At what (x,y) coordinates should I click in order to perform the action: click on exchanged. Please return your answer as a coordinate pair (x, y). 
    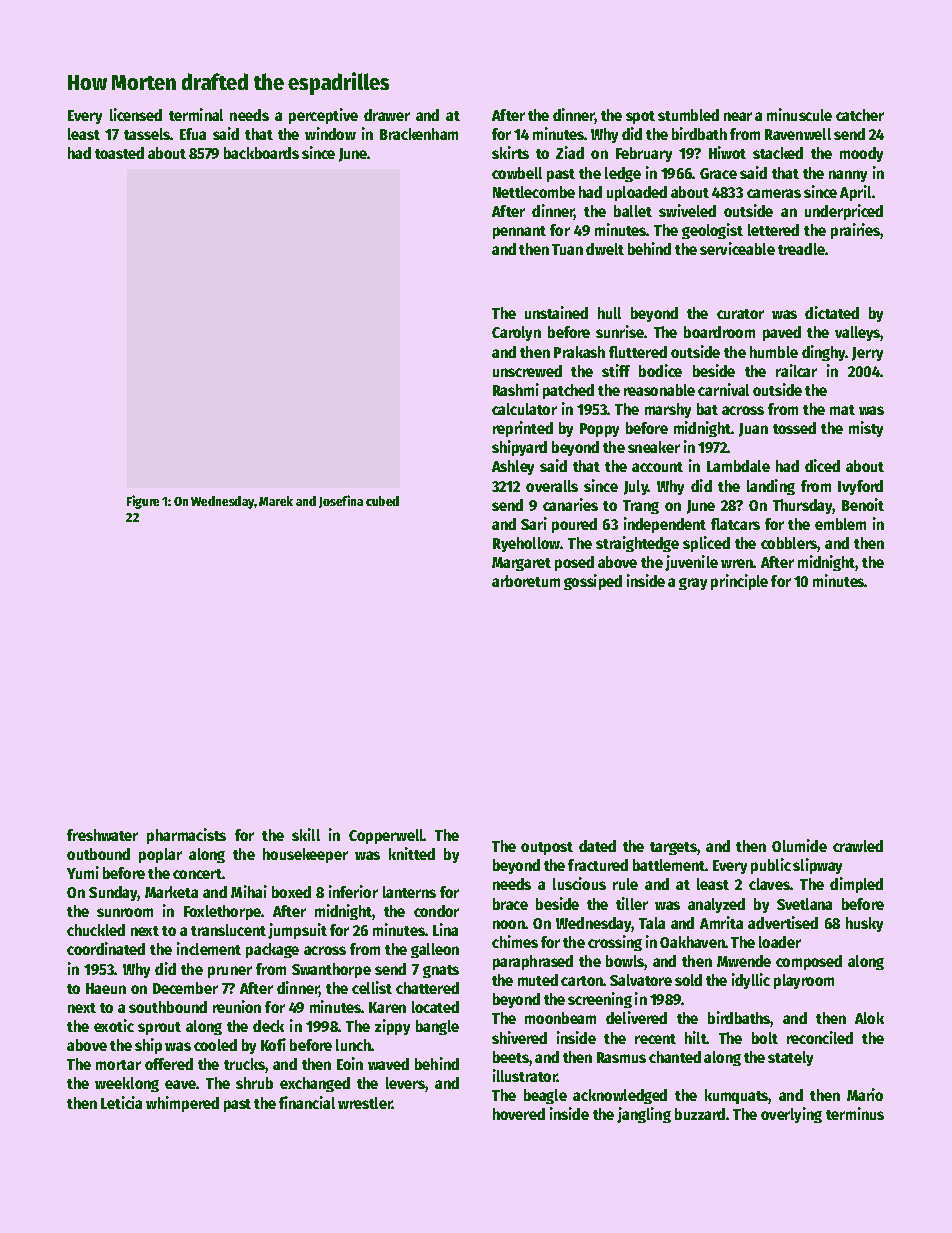
    Looking at the image, I should click on (315, 1084).
